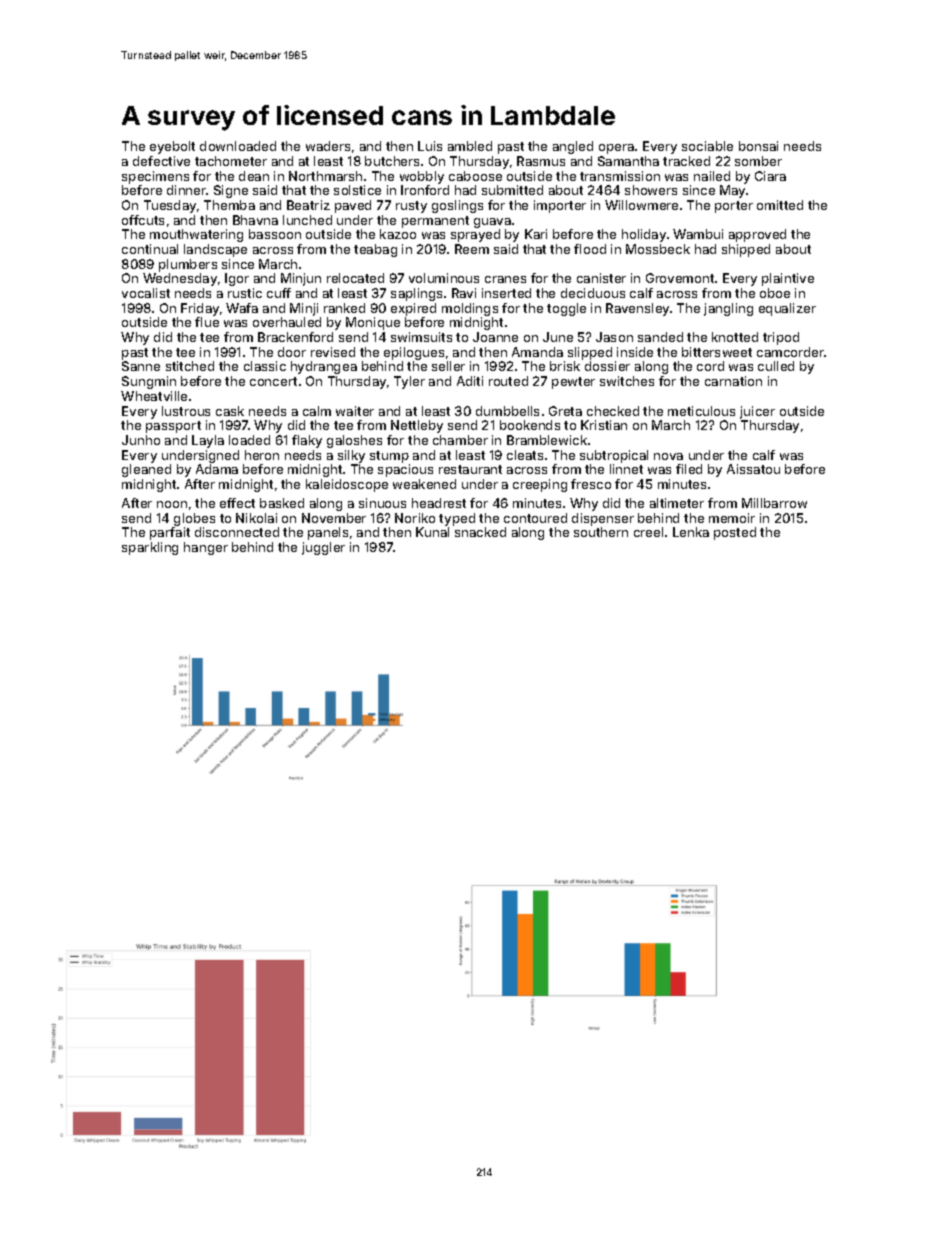 This screenshot has width=952, height=1233. Describe the element at coordinates (304, 309) in the screenshot. I see `Minji` at that location.
